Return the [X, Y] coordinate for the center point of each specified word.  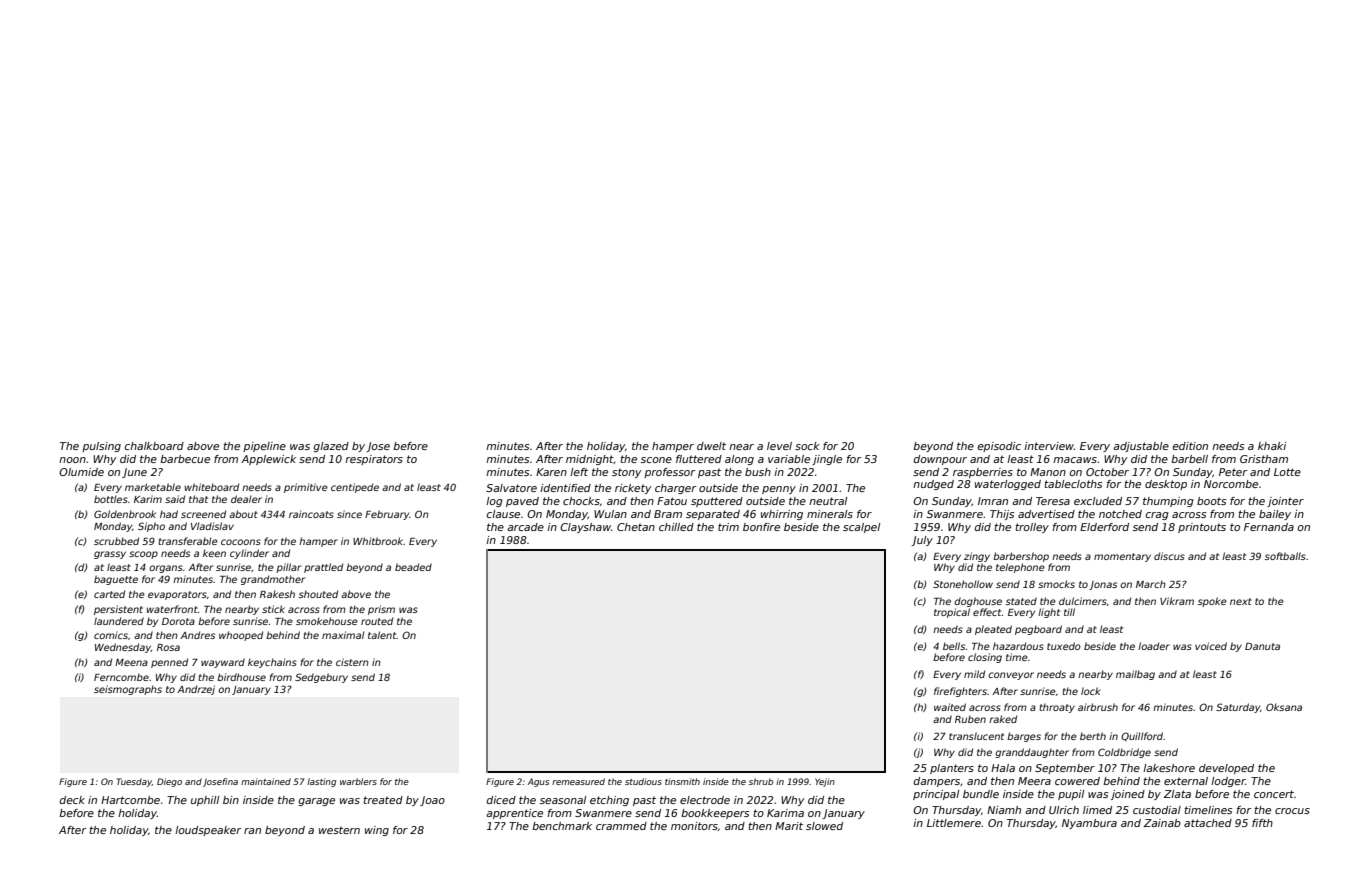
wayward [223, 663]
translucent [976, 736]
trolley [1032, 528]
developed [1226, 769]
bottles [111, 499]
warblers [358, 781]
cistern [352, 662]
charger [676, 489]
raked [1003, 719]
